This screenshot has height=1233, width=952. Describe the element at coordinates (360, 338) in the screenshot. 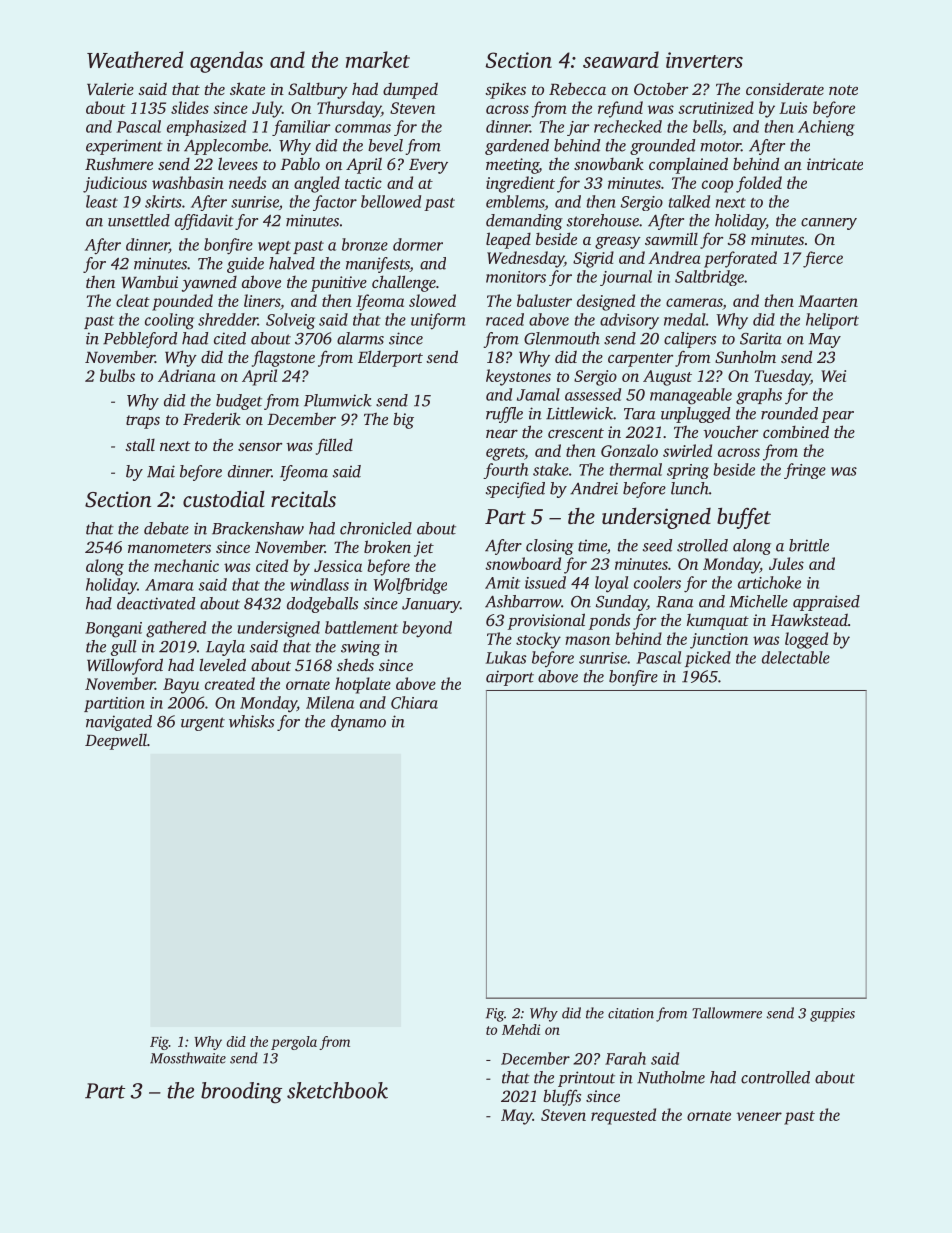

I see `alarms` at that location.
